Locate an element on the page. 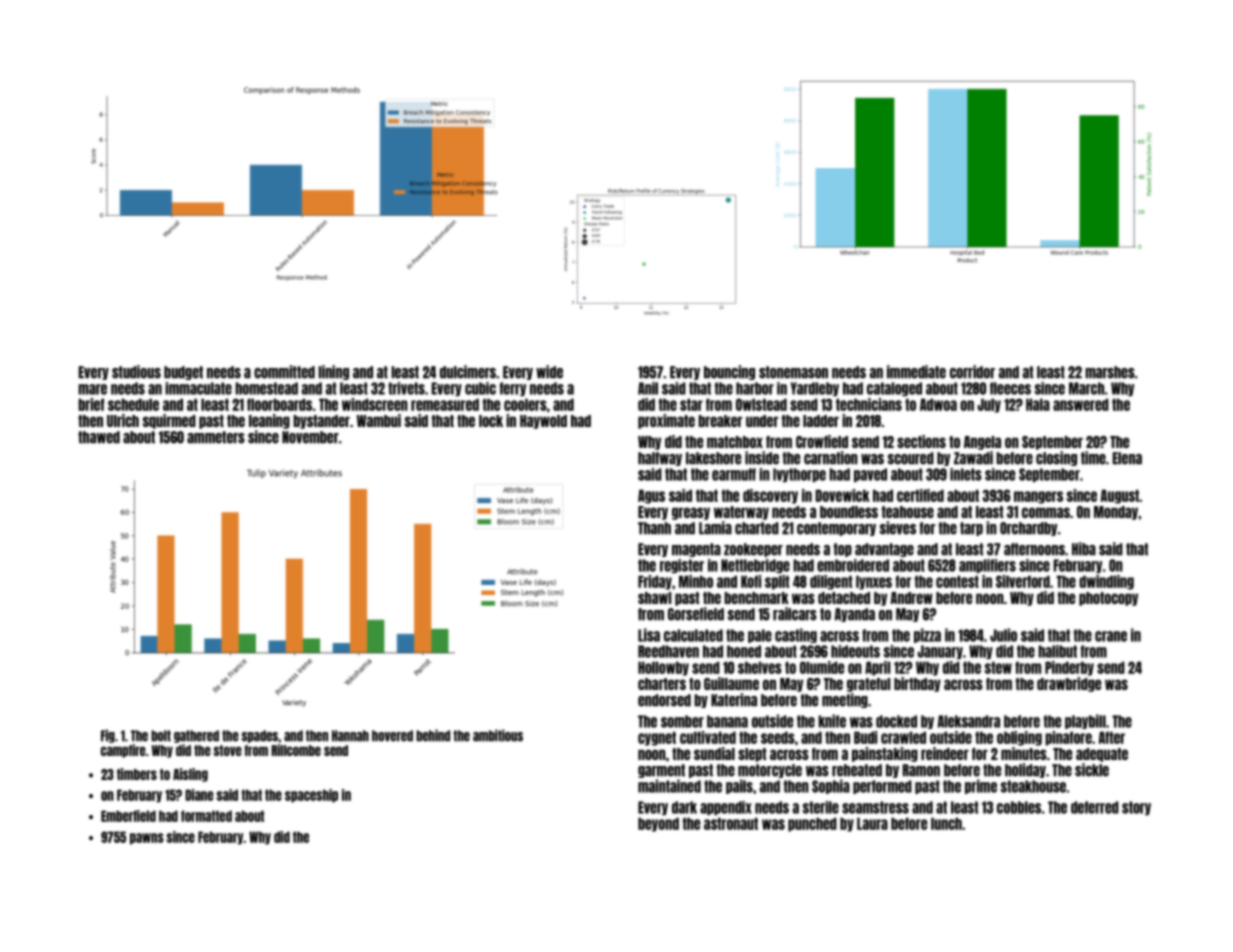 This image has height=952, width=1233. hovered is located at coordinates (392, 736).
